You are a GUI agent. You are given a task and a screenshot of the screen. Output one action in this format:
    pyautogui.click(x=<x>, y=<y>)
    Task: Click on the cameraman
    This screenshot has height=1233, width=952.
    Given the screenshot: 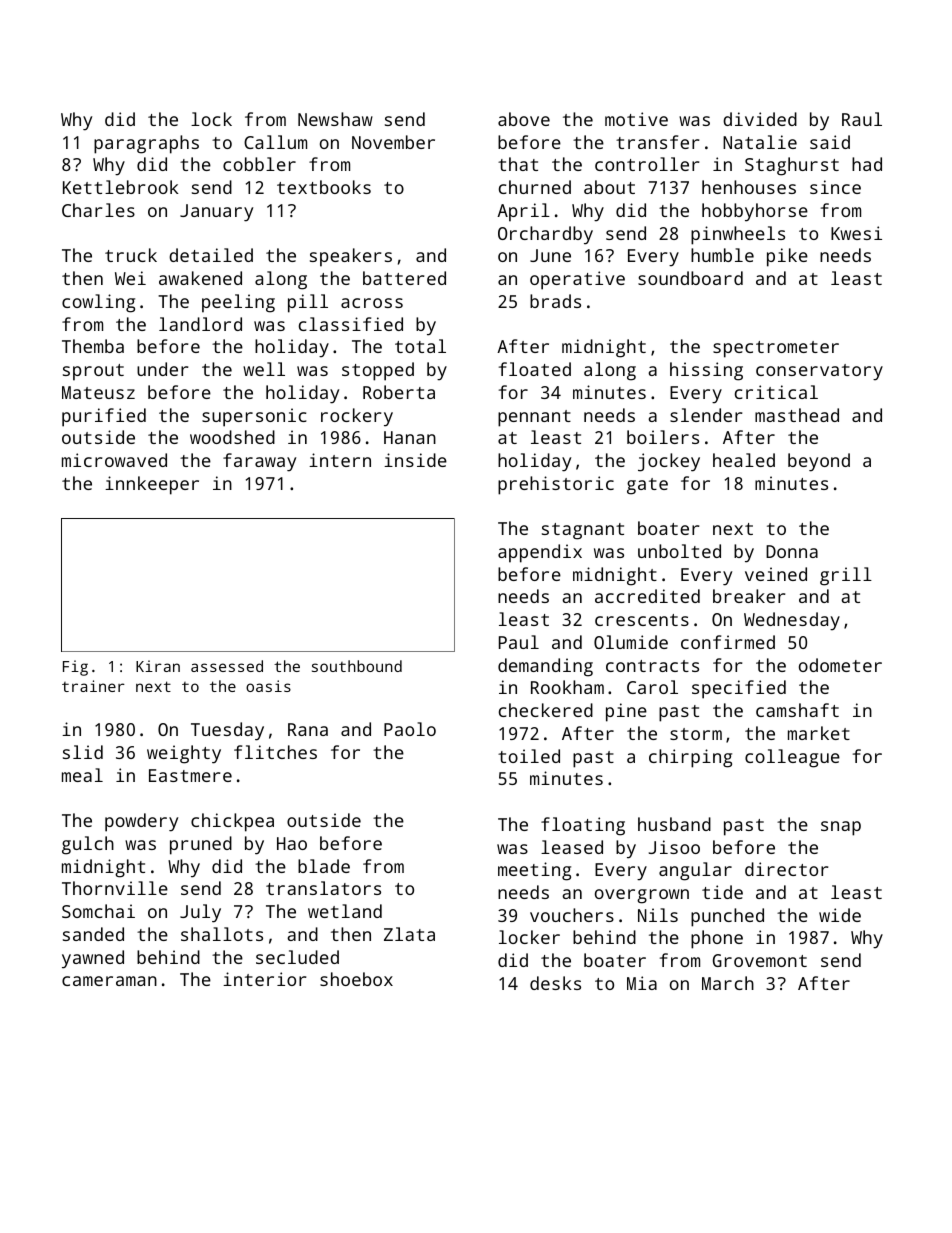 What is the action you would take?
    pyautogui.click(x=109, y=981)
